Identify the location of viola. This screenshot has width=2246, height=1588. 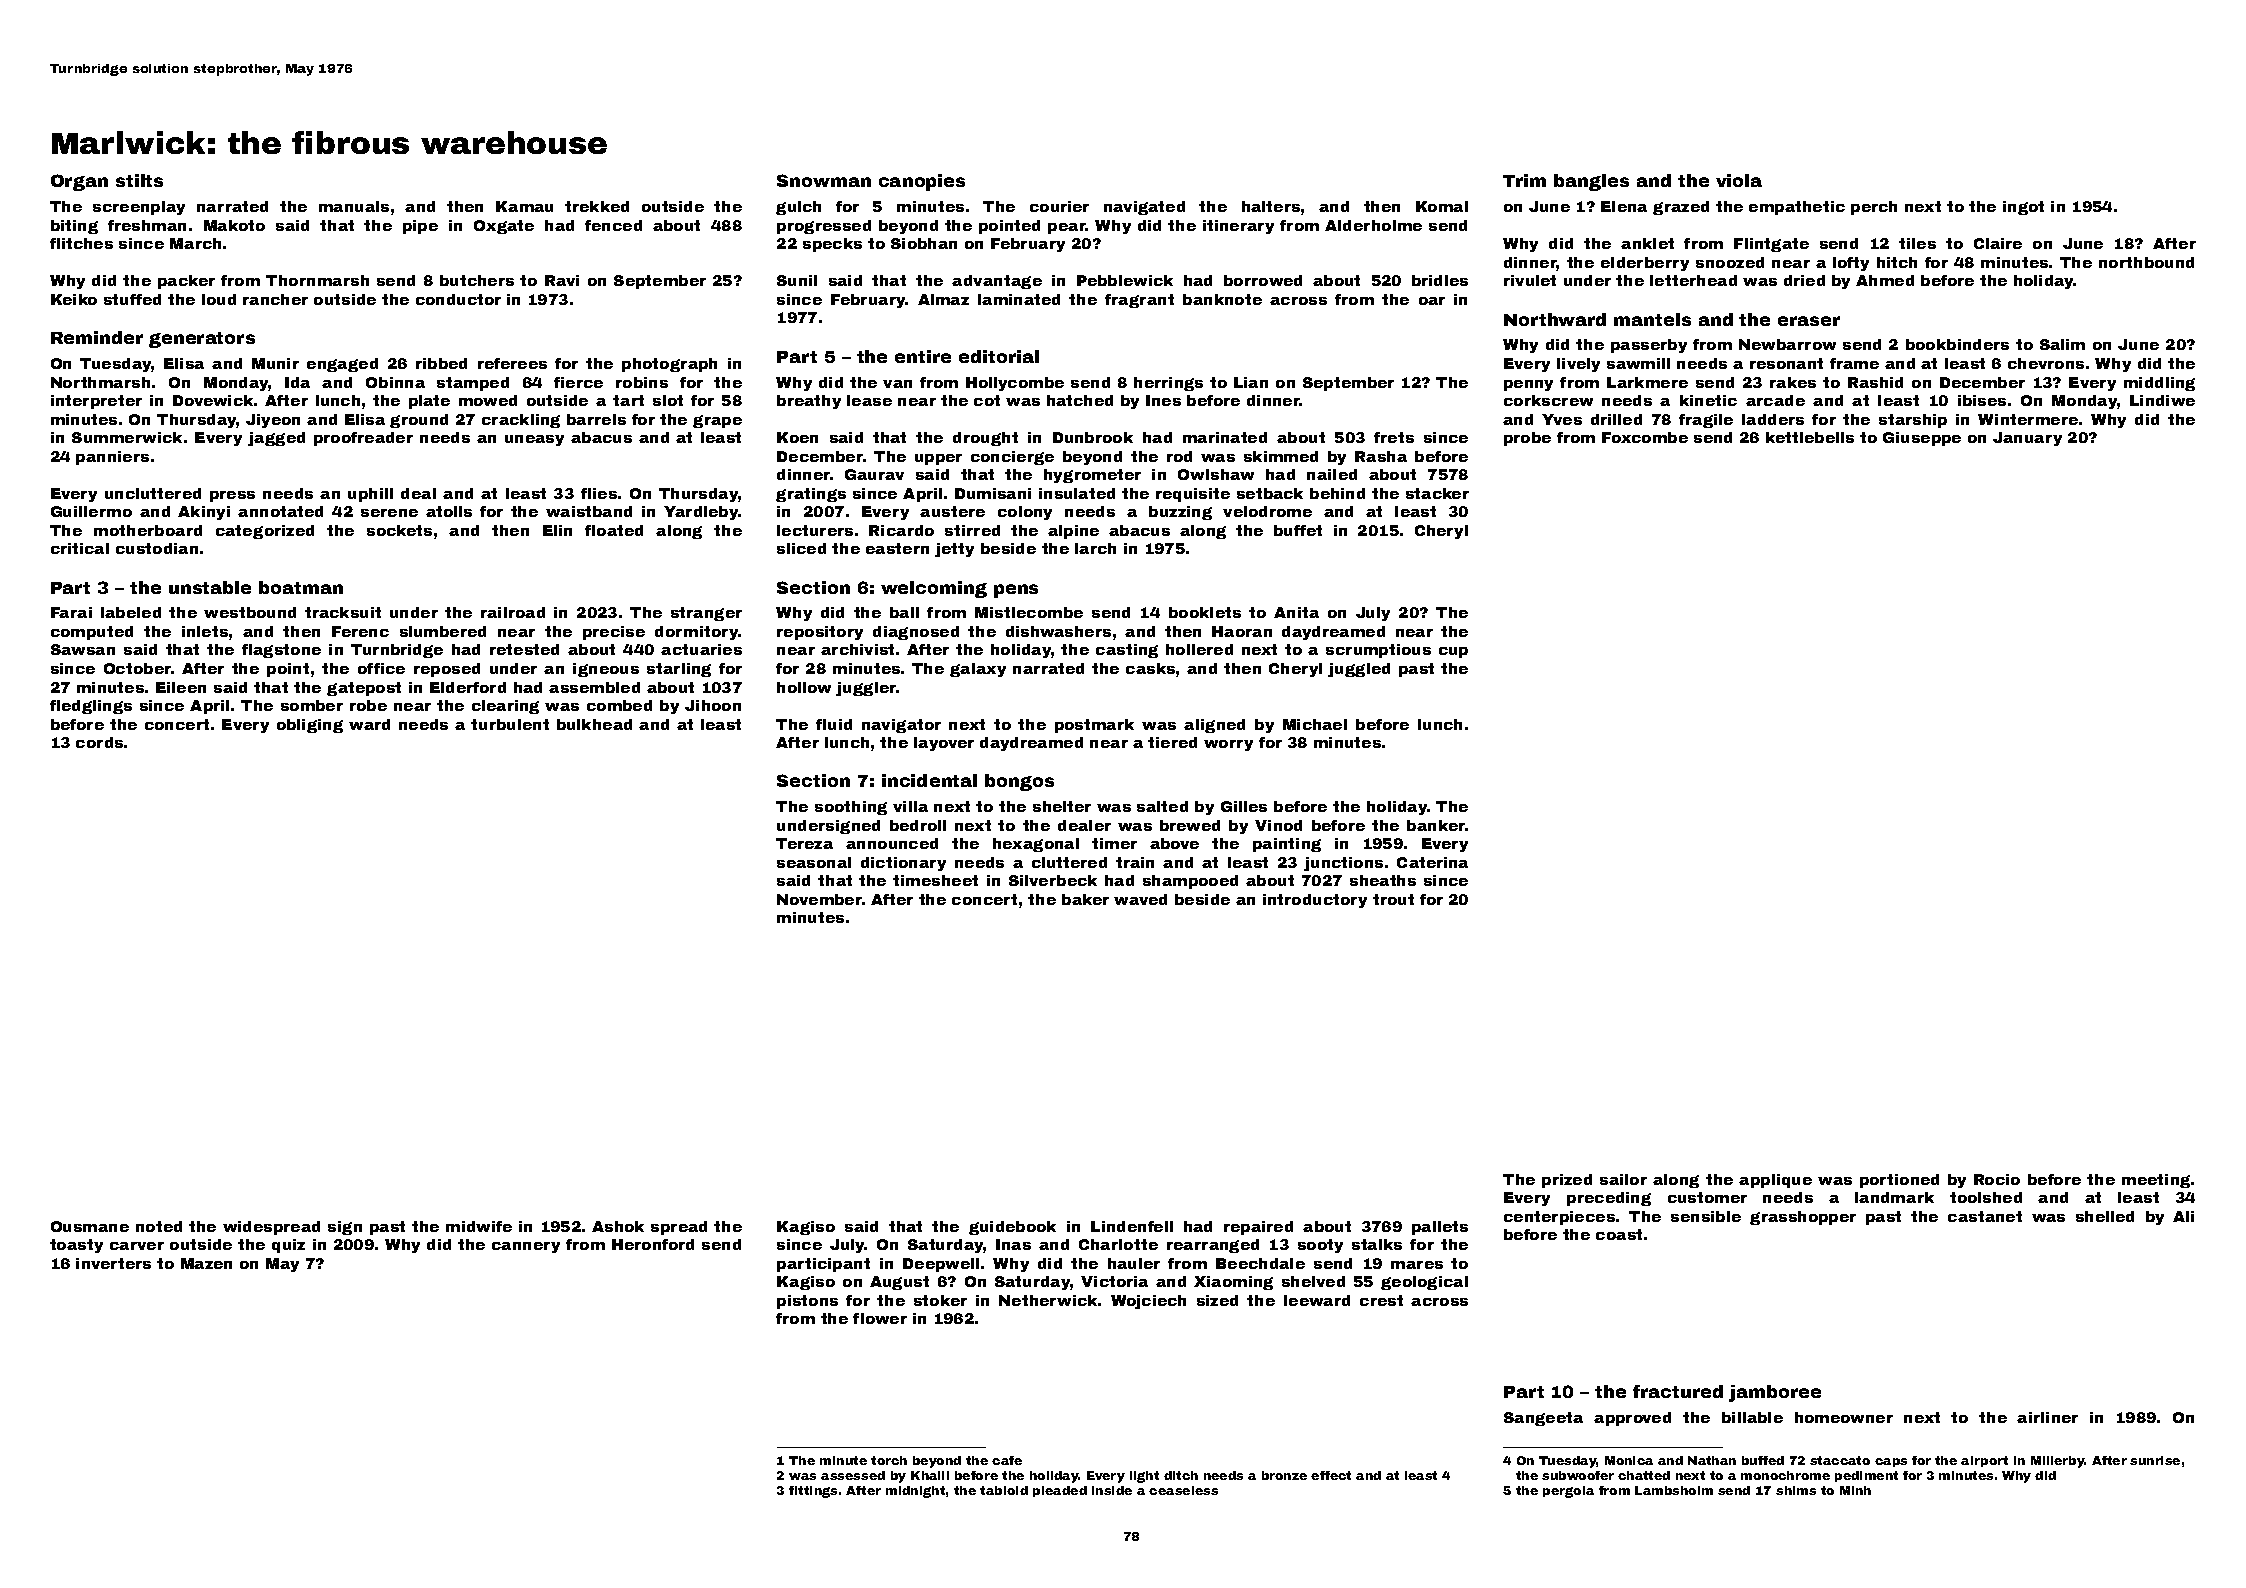
(1739, 180).
